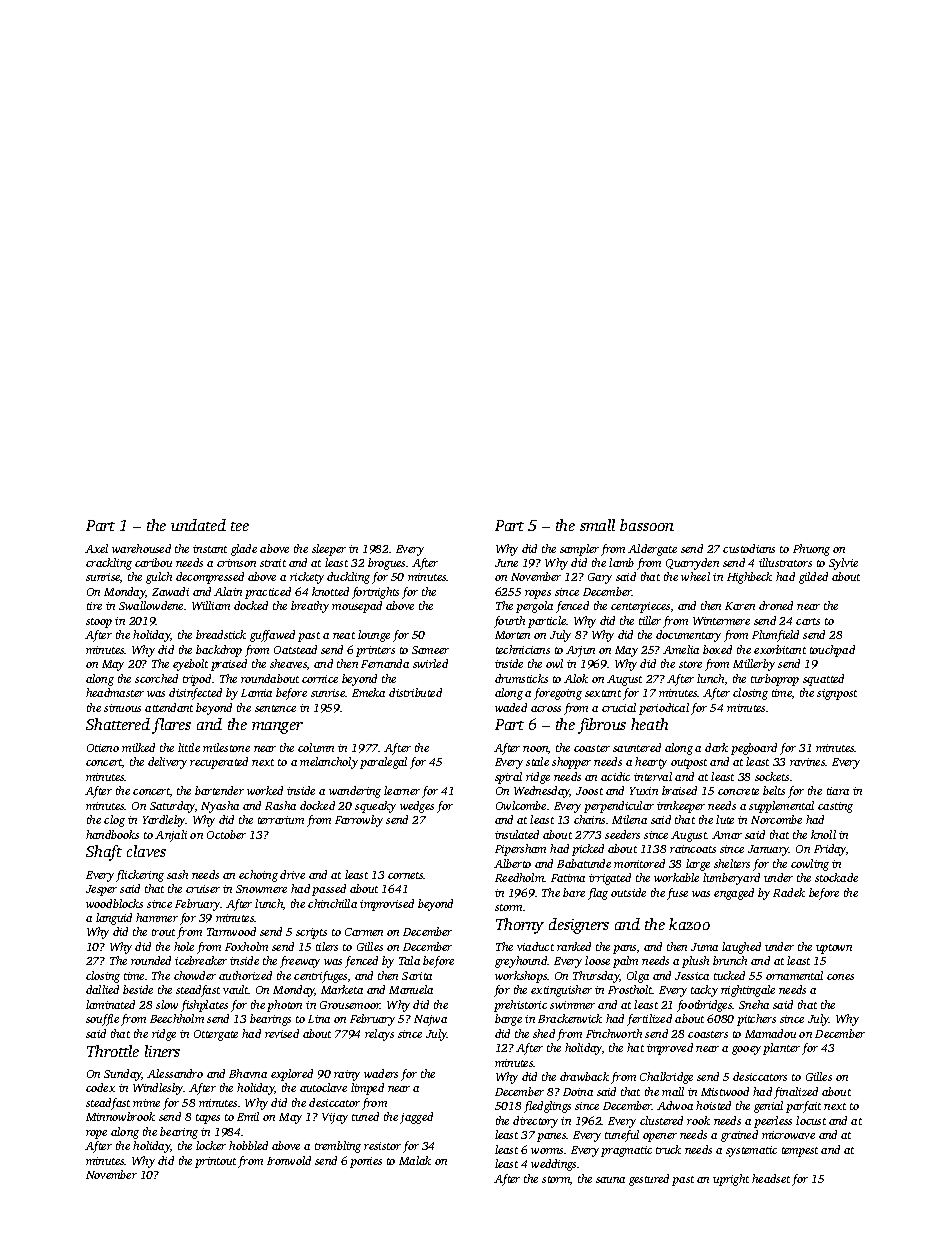 The image size is (952, 1233). What do you see at coordinates (647, 525) in the document?
I see `bassoon` at bounding box center [647, 525].
